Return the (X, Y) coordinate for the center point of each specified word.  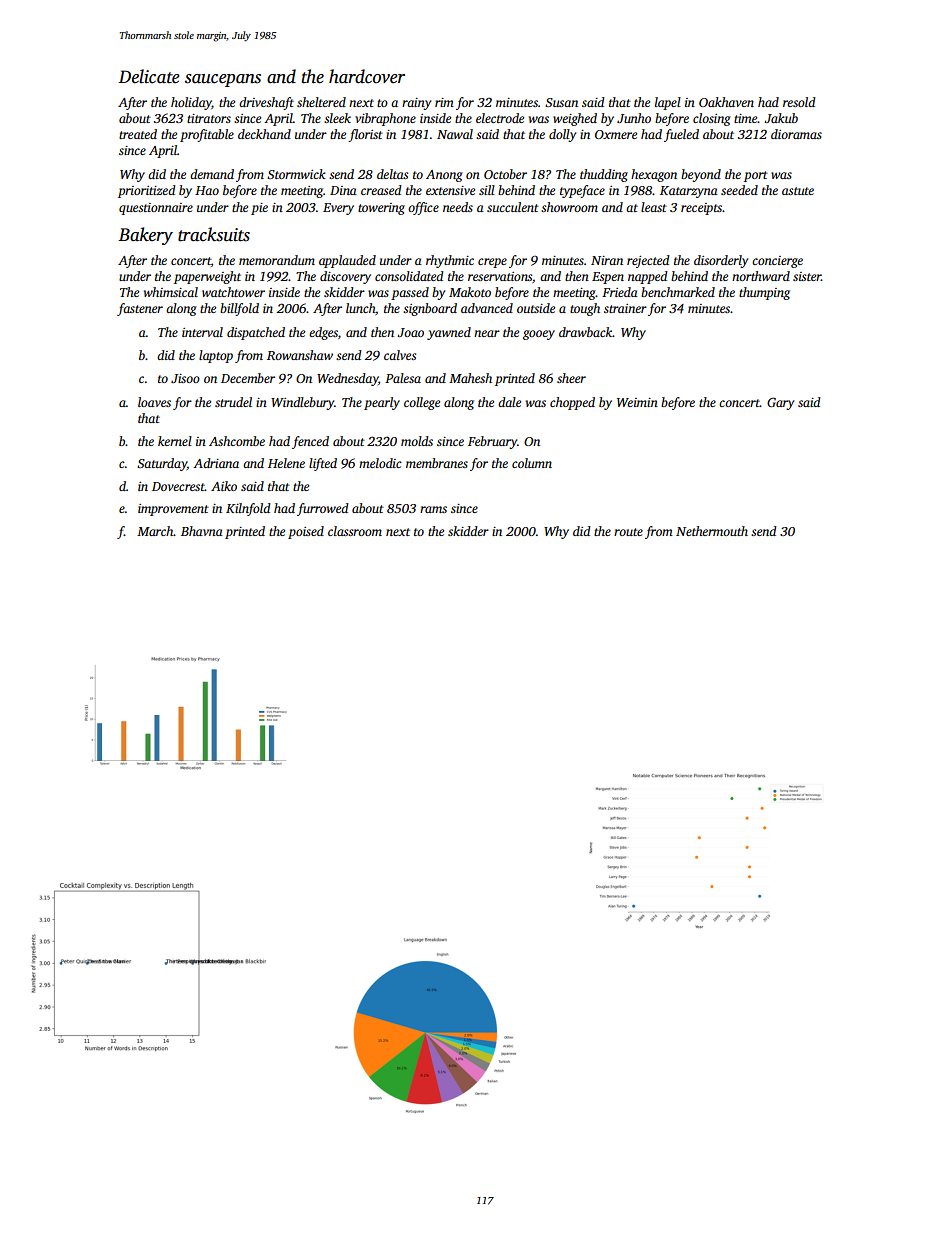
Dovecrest (178, 486)
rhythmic (450, 261)
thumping (764, 293)
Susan (561, 102)
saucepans (223, 80)
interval (202, 332)
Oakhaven (726, 102)
